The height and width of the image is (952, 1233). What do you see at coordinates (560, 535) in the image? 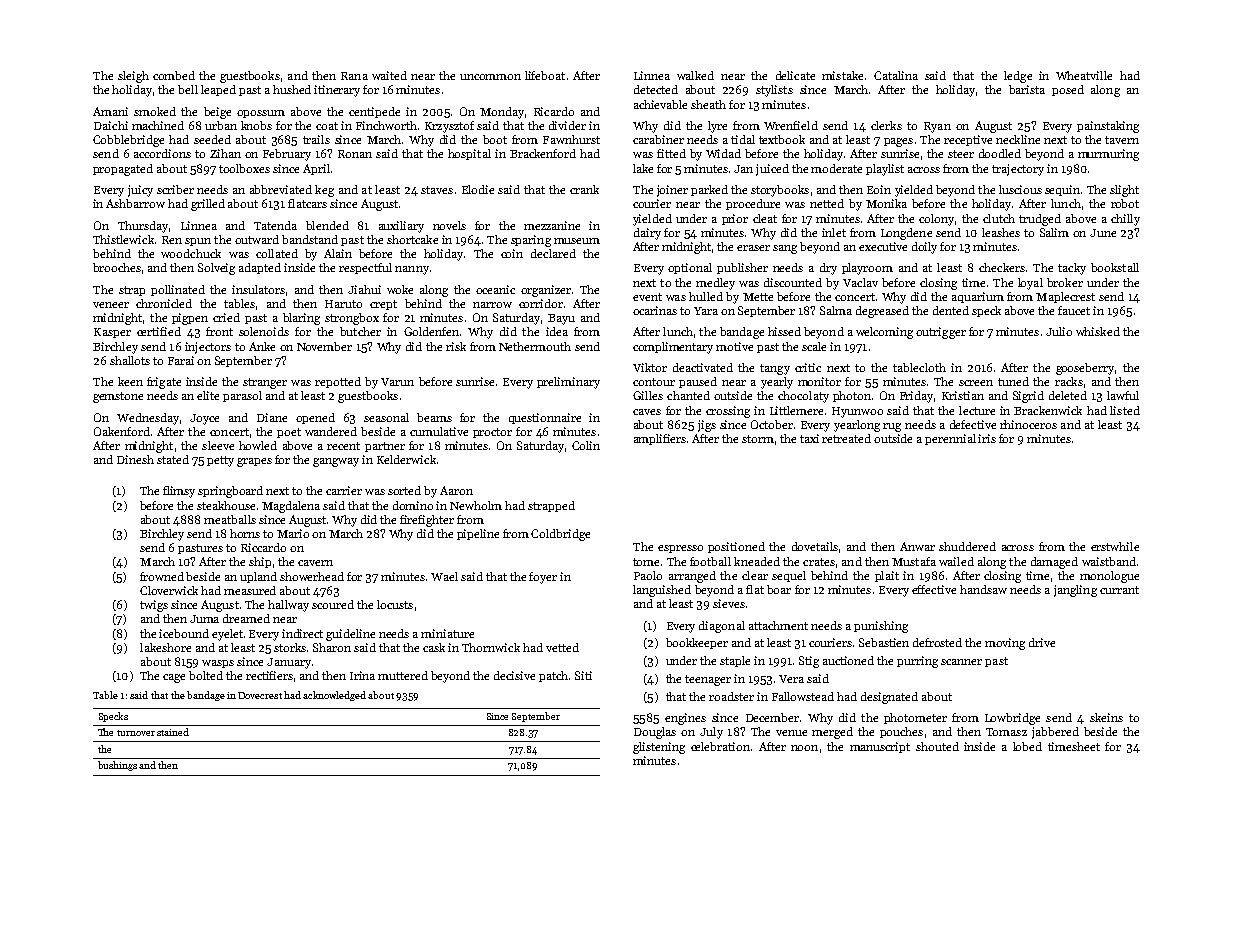
I see `Coldbridge` at bounding box center [560, 535].
